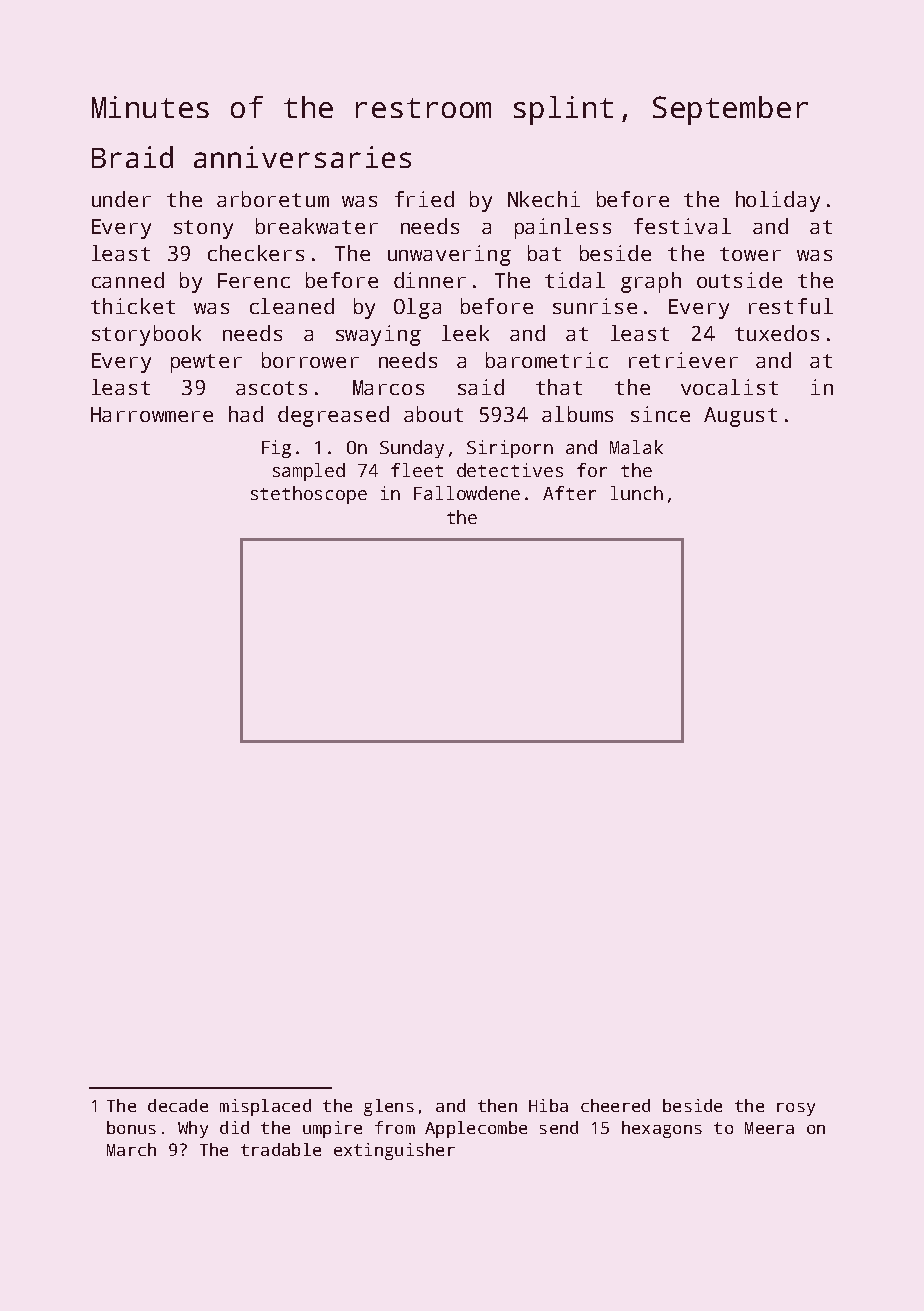 This screenshot has width=924, height=1311. Describe the element at coordinates (246, 414) in the screenshot. I see `had` at that location.
